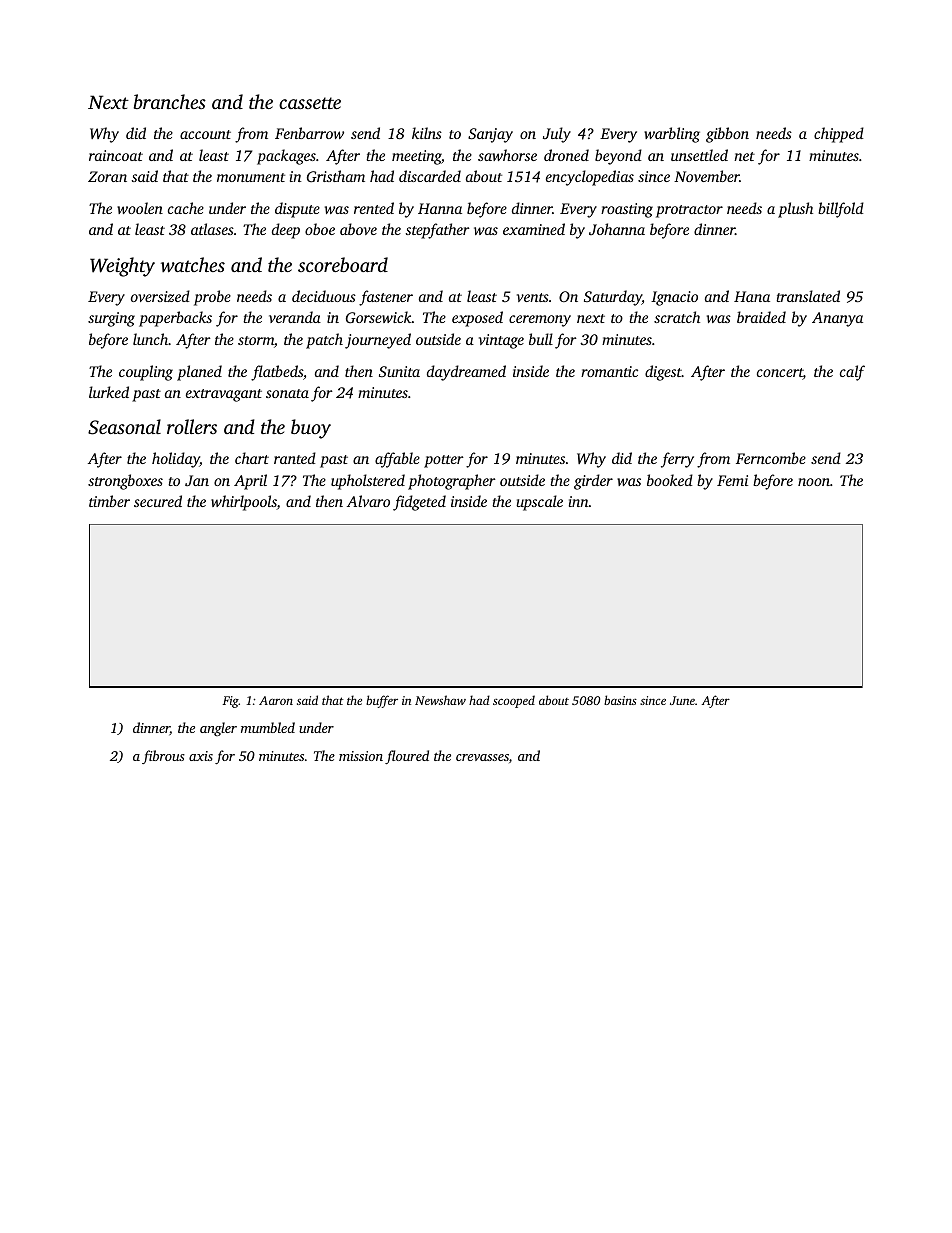 The width and height of the screenshot is (952, 1233). Describe the element at coordinates (663, 373) in the screenshot. I see `digest` at that location.
